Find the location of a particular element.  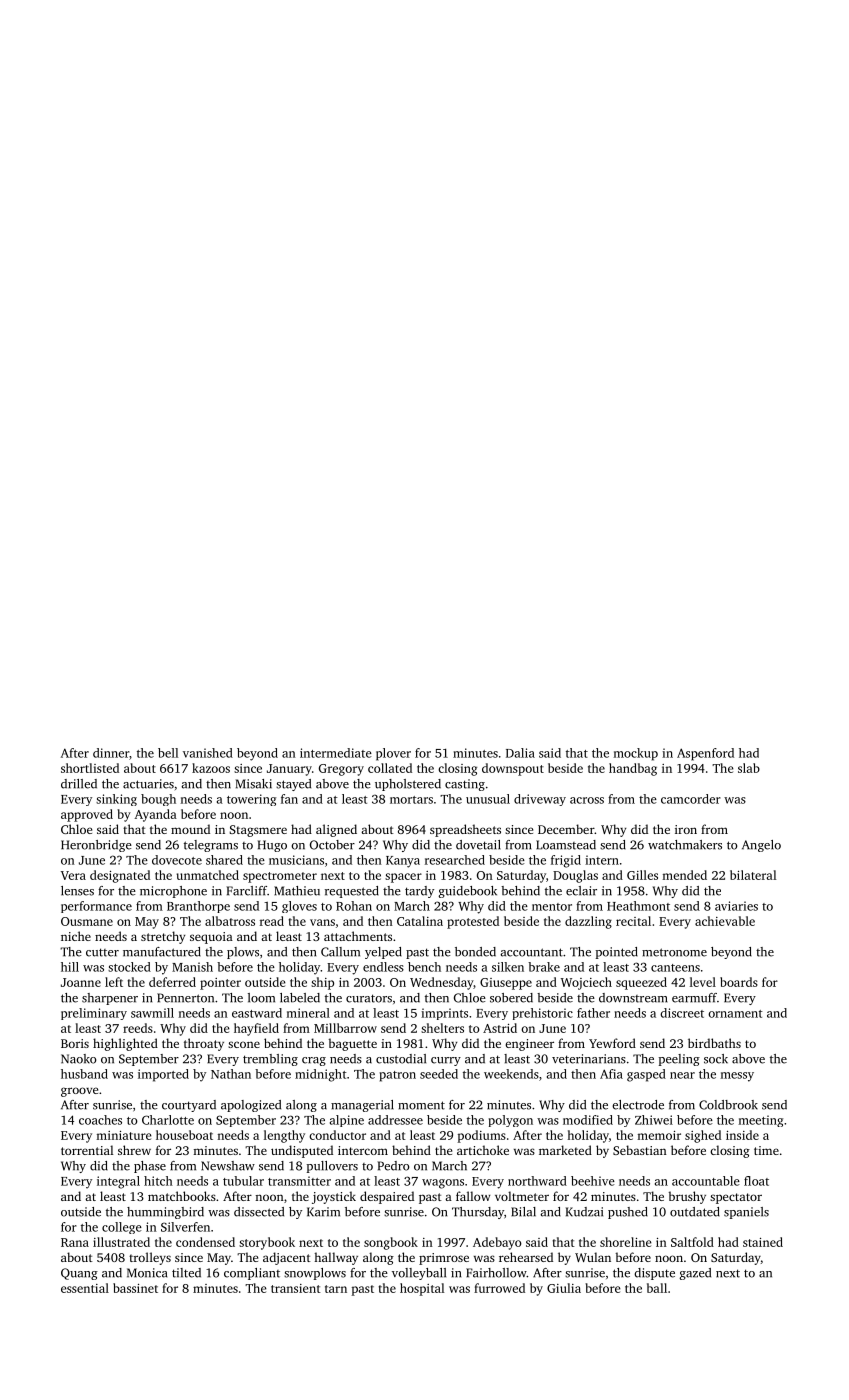

dinner is located at coordinates (111, 753).
